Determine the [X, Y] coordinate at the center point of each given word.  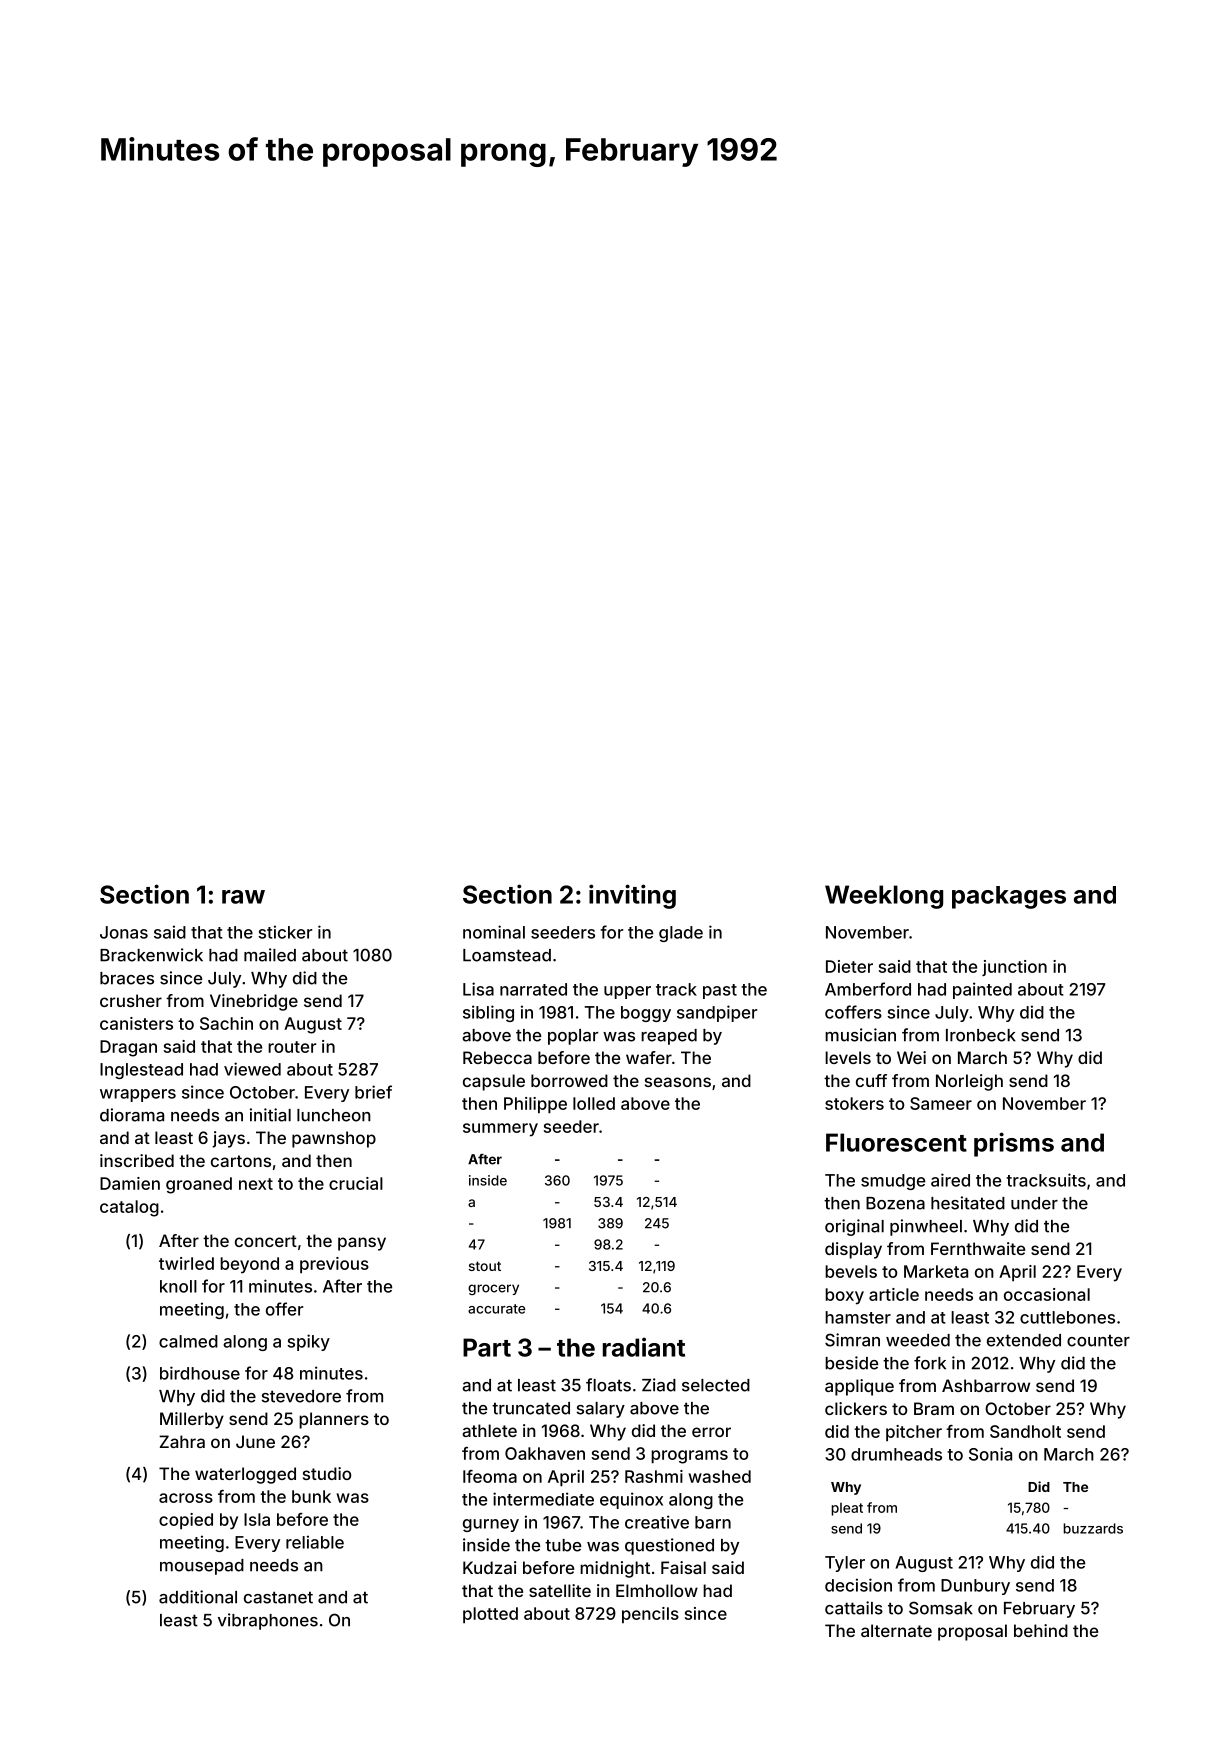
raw [243, 897]
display [853, 1250]
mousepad [202, 1567]
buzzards [1093, 1528]
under [1034, 1203]
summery [500, 1130]
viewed [252, 1069]
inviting [632, 896]
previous [334, 1265]
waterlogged [245, 1475]
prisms [1014, 1144]
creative [657, 1522]
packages [1009, 897]
